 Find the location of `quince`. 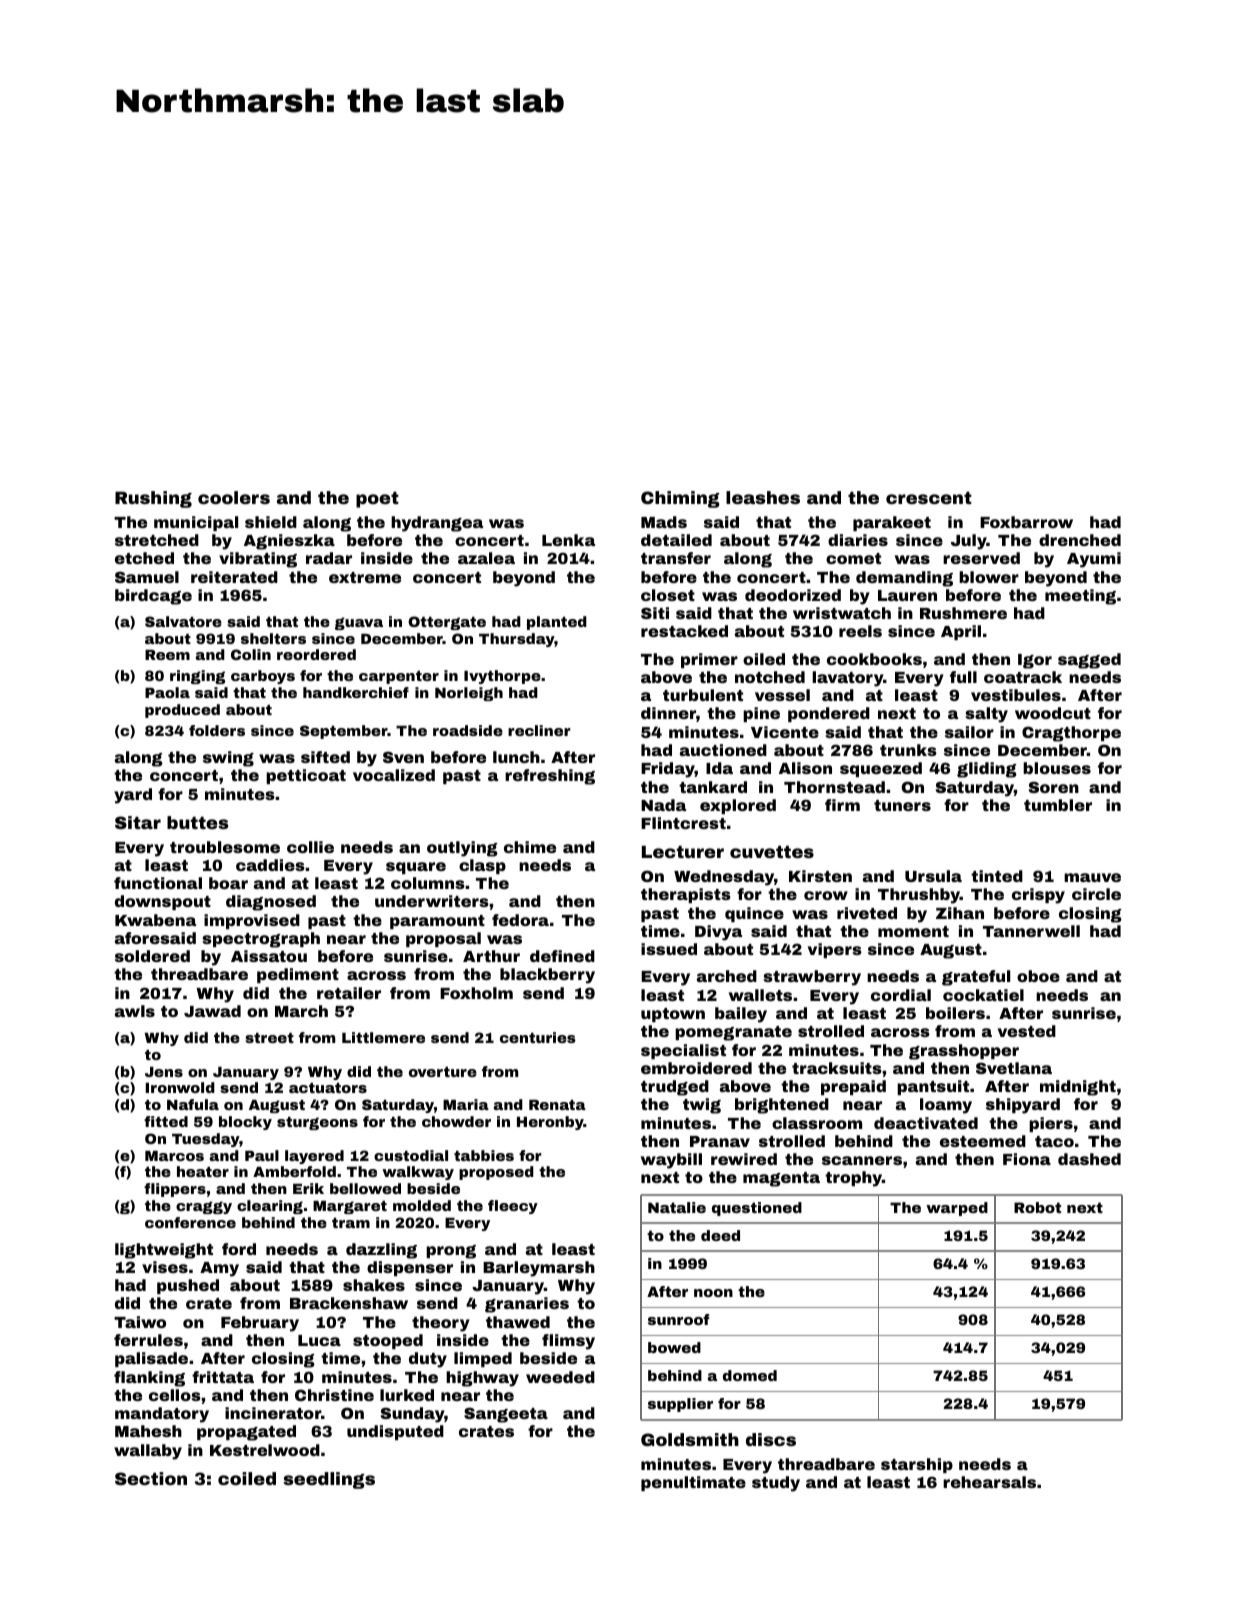

quince is located at coordinates (754, 914).
